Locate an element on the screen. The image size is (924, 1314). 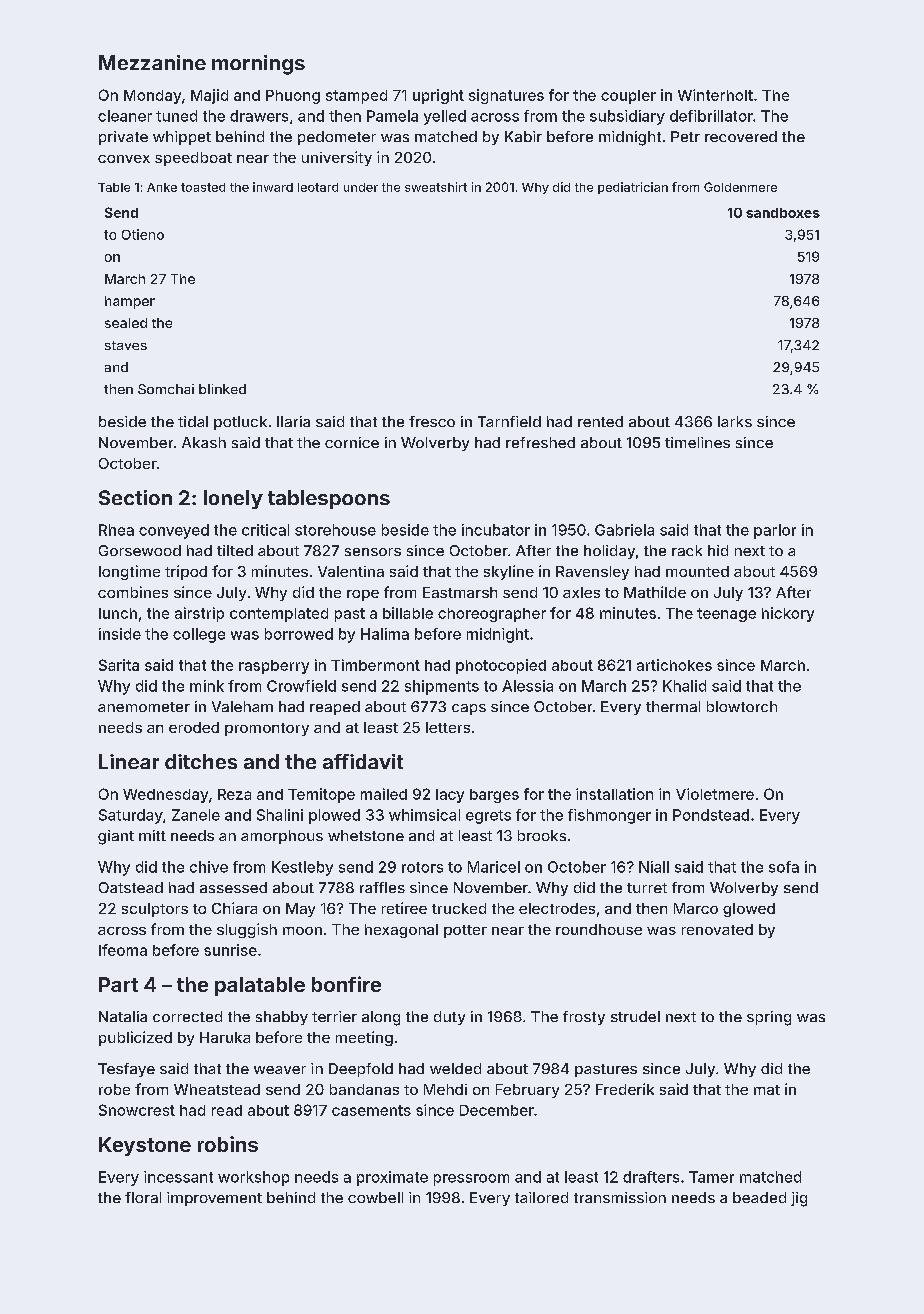
thermal is located at coordinates (673, 706).
